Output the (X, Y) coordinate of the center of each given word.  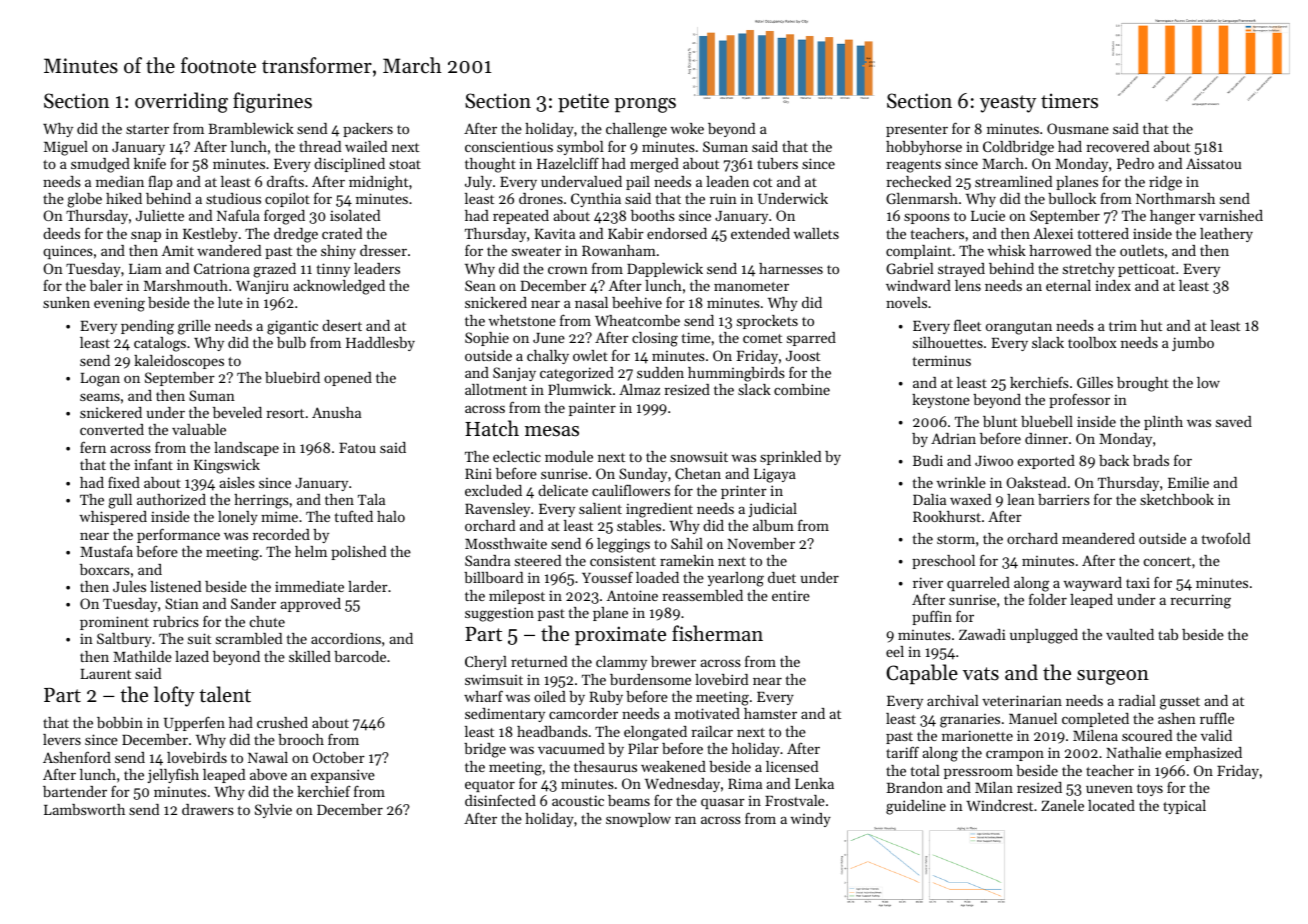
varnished (1231, 215)
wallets (816, 233)
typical (1184, 807)
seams (100, 397)
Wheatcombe (637, 320)
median (120, 181)
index (1113, 285)
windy (810, 820)
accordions (346, 638)
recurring (1200, 601)
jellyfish (173, 775)
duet (782, 577)
